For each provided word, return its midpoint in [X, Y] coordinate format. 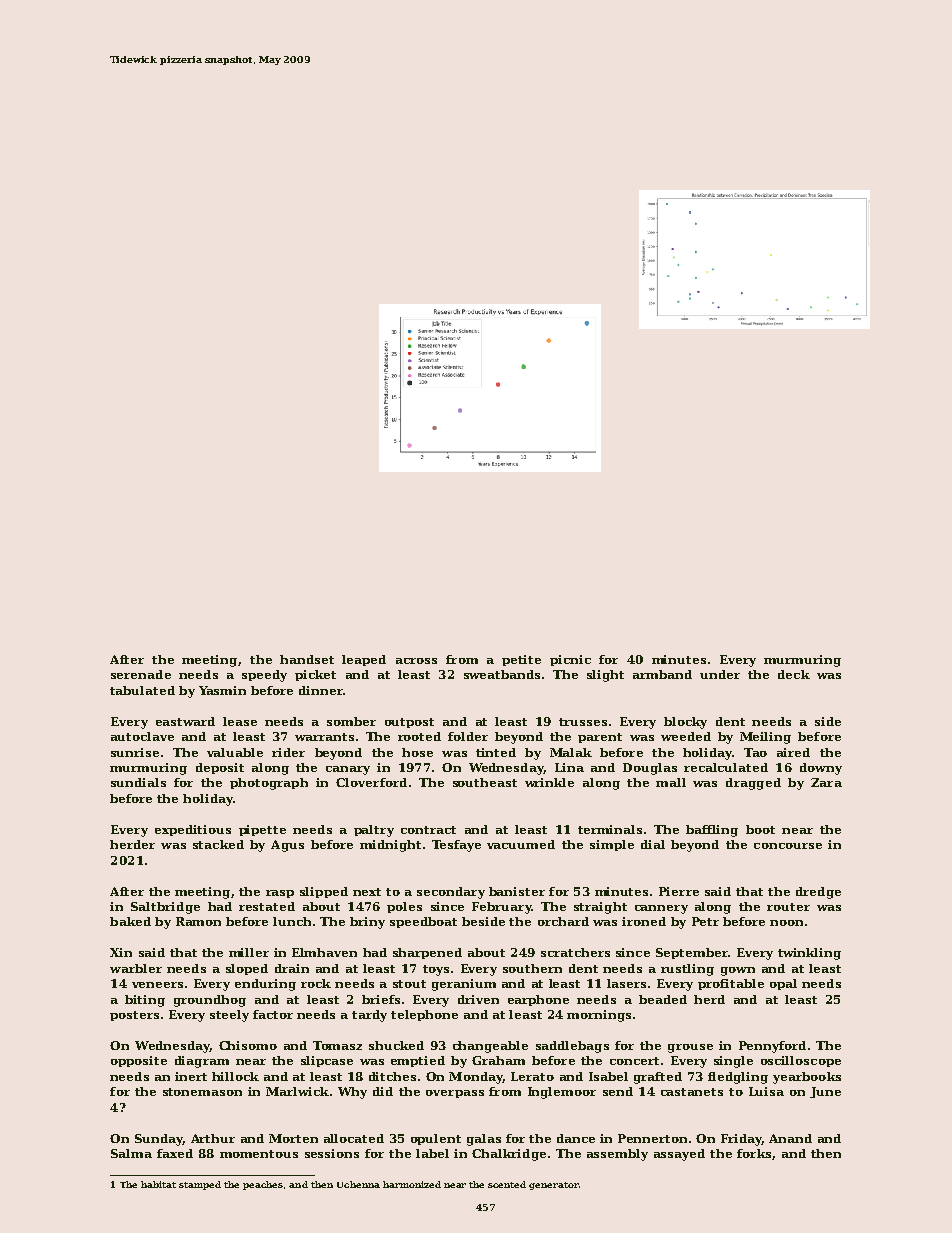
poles [404, 907]
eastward [185, 721]
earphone [538, 1000]
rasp [280, 894]
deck [794, 674]
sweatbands [502, 674]
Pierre [679, 891]
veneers [157, 985]
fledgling [738, 1078]
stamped [200, 1185]
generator [554, 1186]
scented [507, 1184]
